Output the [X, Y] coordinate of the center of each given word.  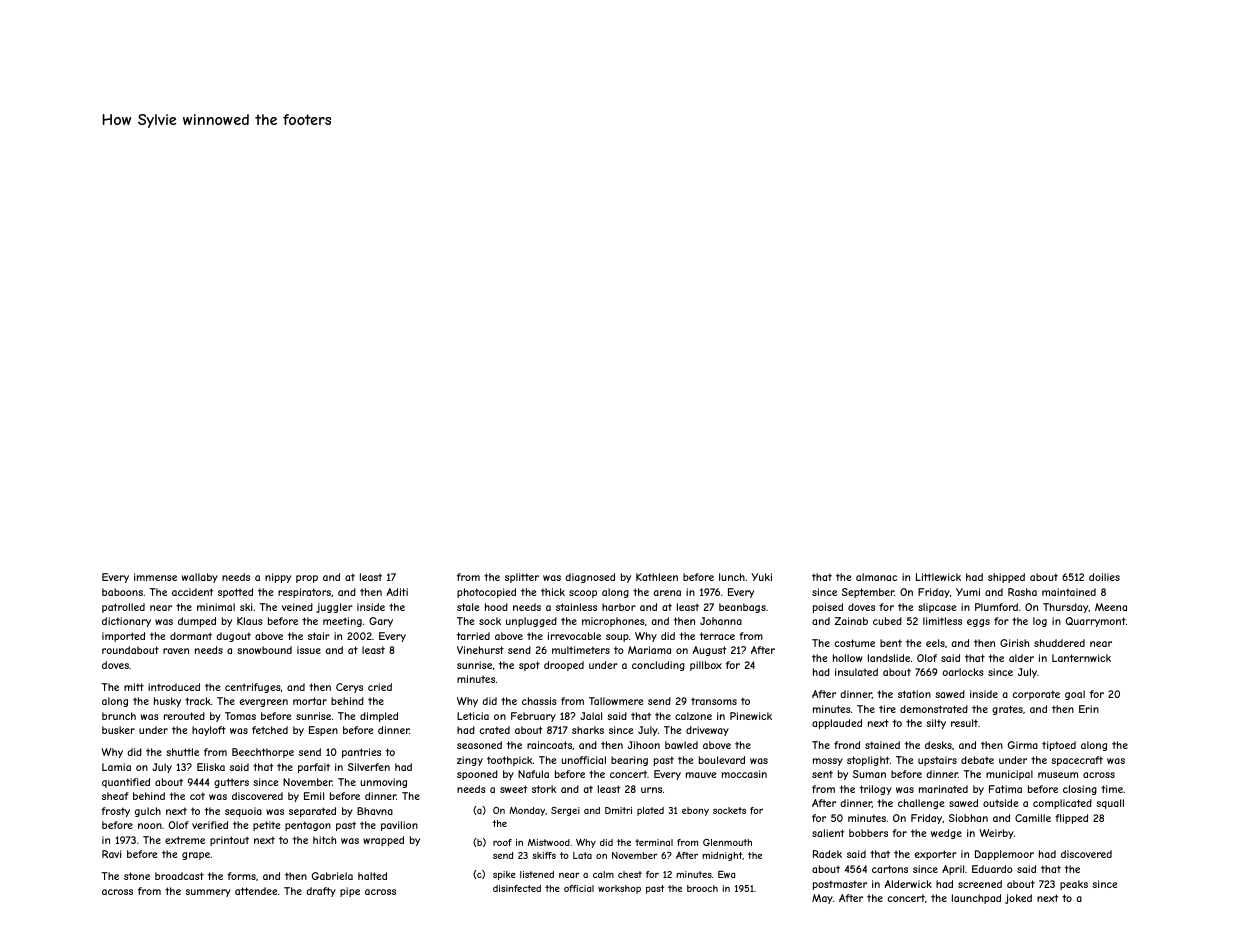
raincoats [549, 745]
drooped [564, 666]
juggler [334, 608]
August [709, 651]
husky [167, 702]
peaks [1074, 885]
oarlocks [963, 672]
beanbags [742, 608]
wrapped [383, 841]
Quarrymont [1096, 622]
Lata [582, 855]
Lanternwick [1081, 658]
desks [938, 745]
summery [208, 893]
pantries [361, 753]
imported [123, 637]
